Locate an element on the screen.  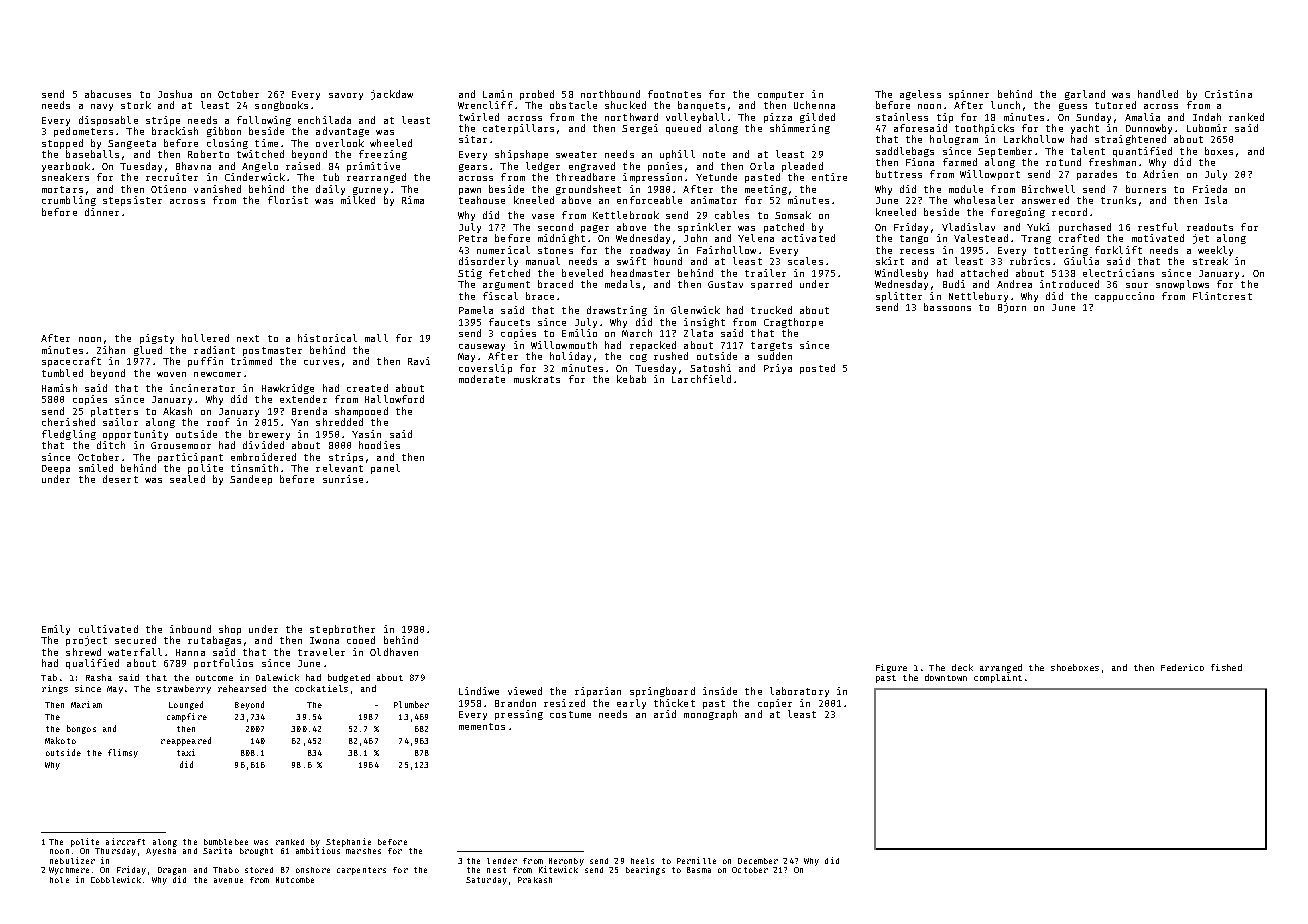
taxi is located at coordinates (186, 752).
